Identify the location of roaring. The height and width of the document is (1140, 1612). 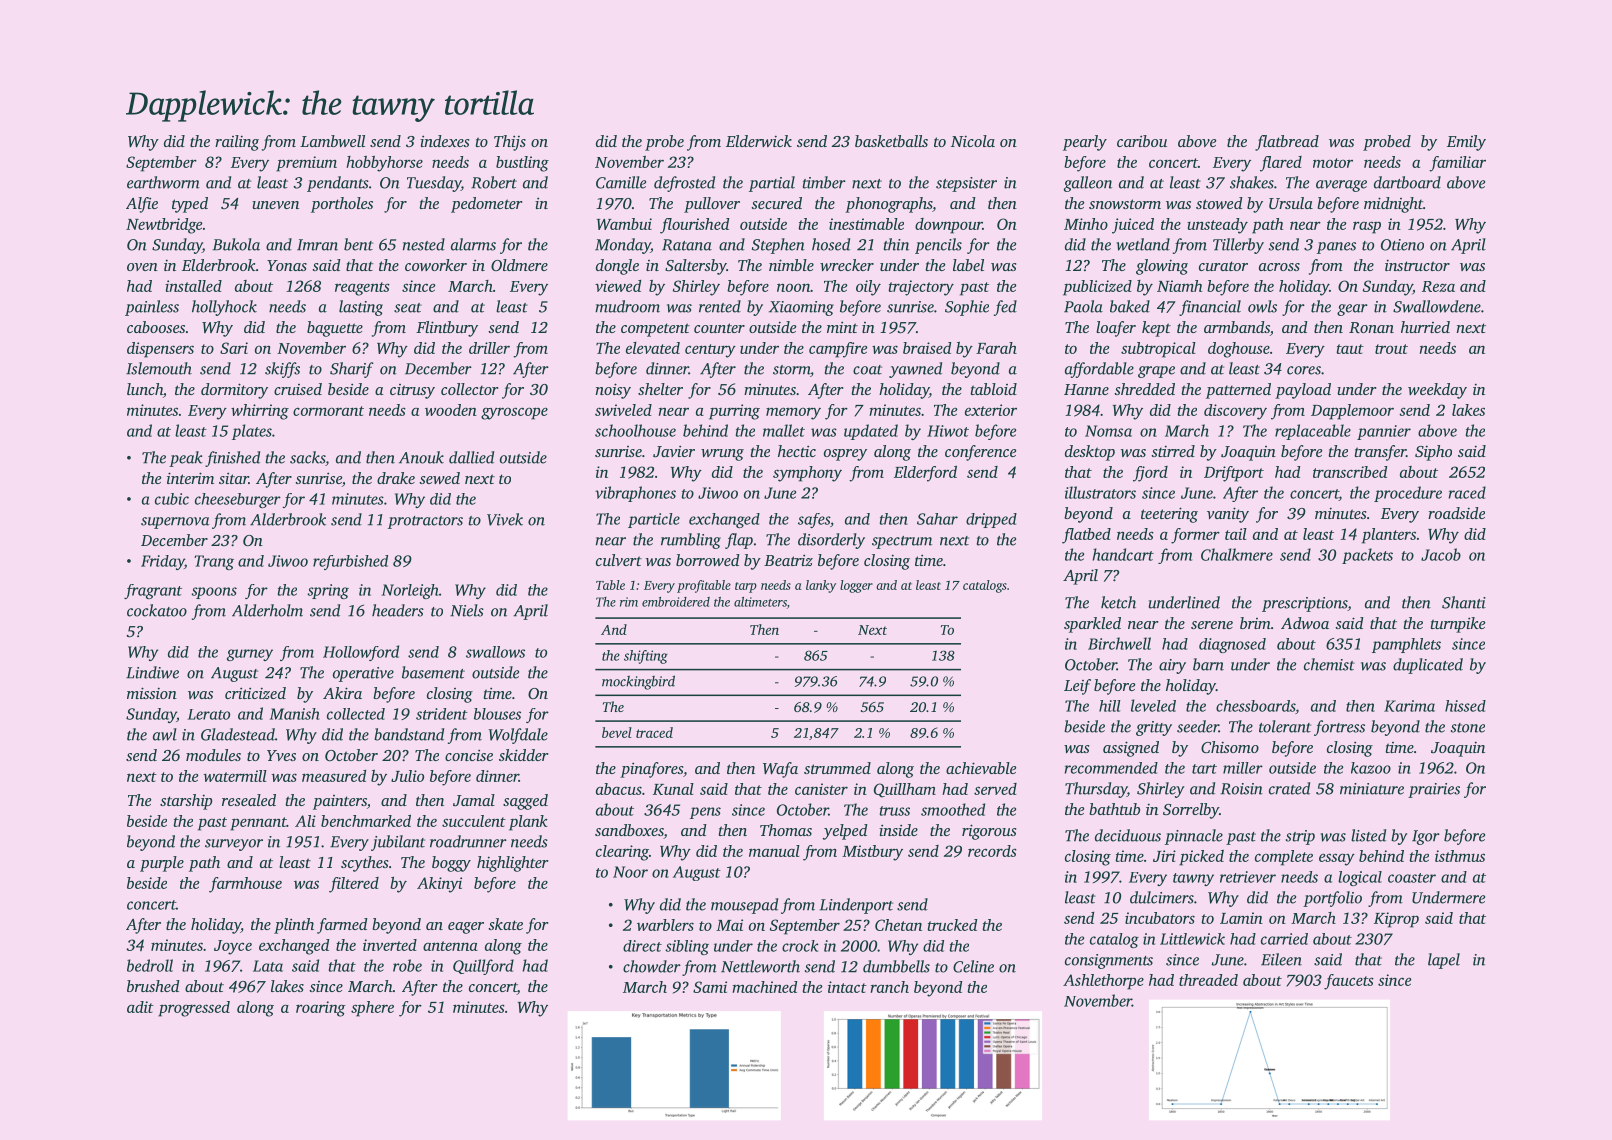
(321, 1009).
